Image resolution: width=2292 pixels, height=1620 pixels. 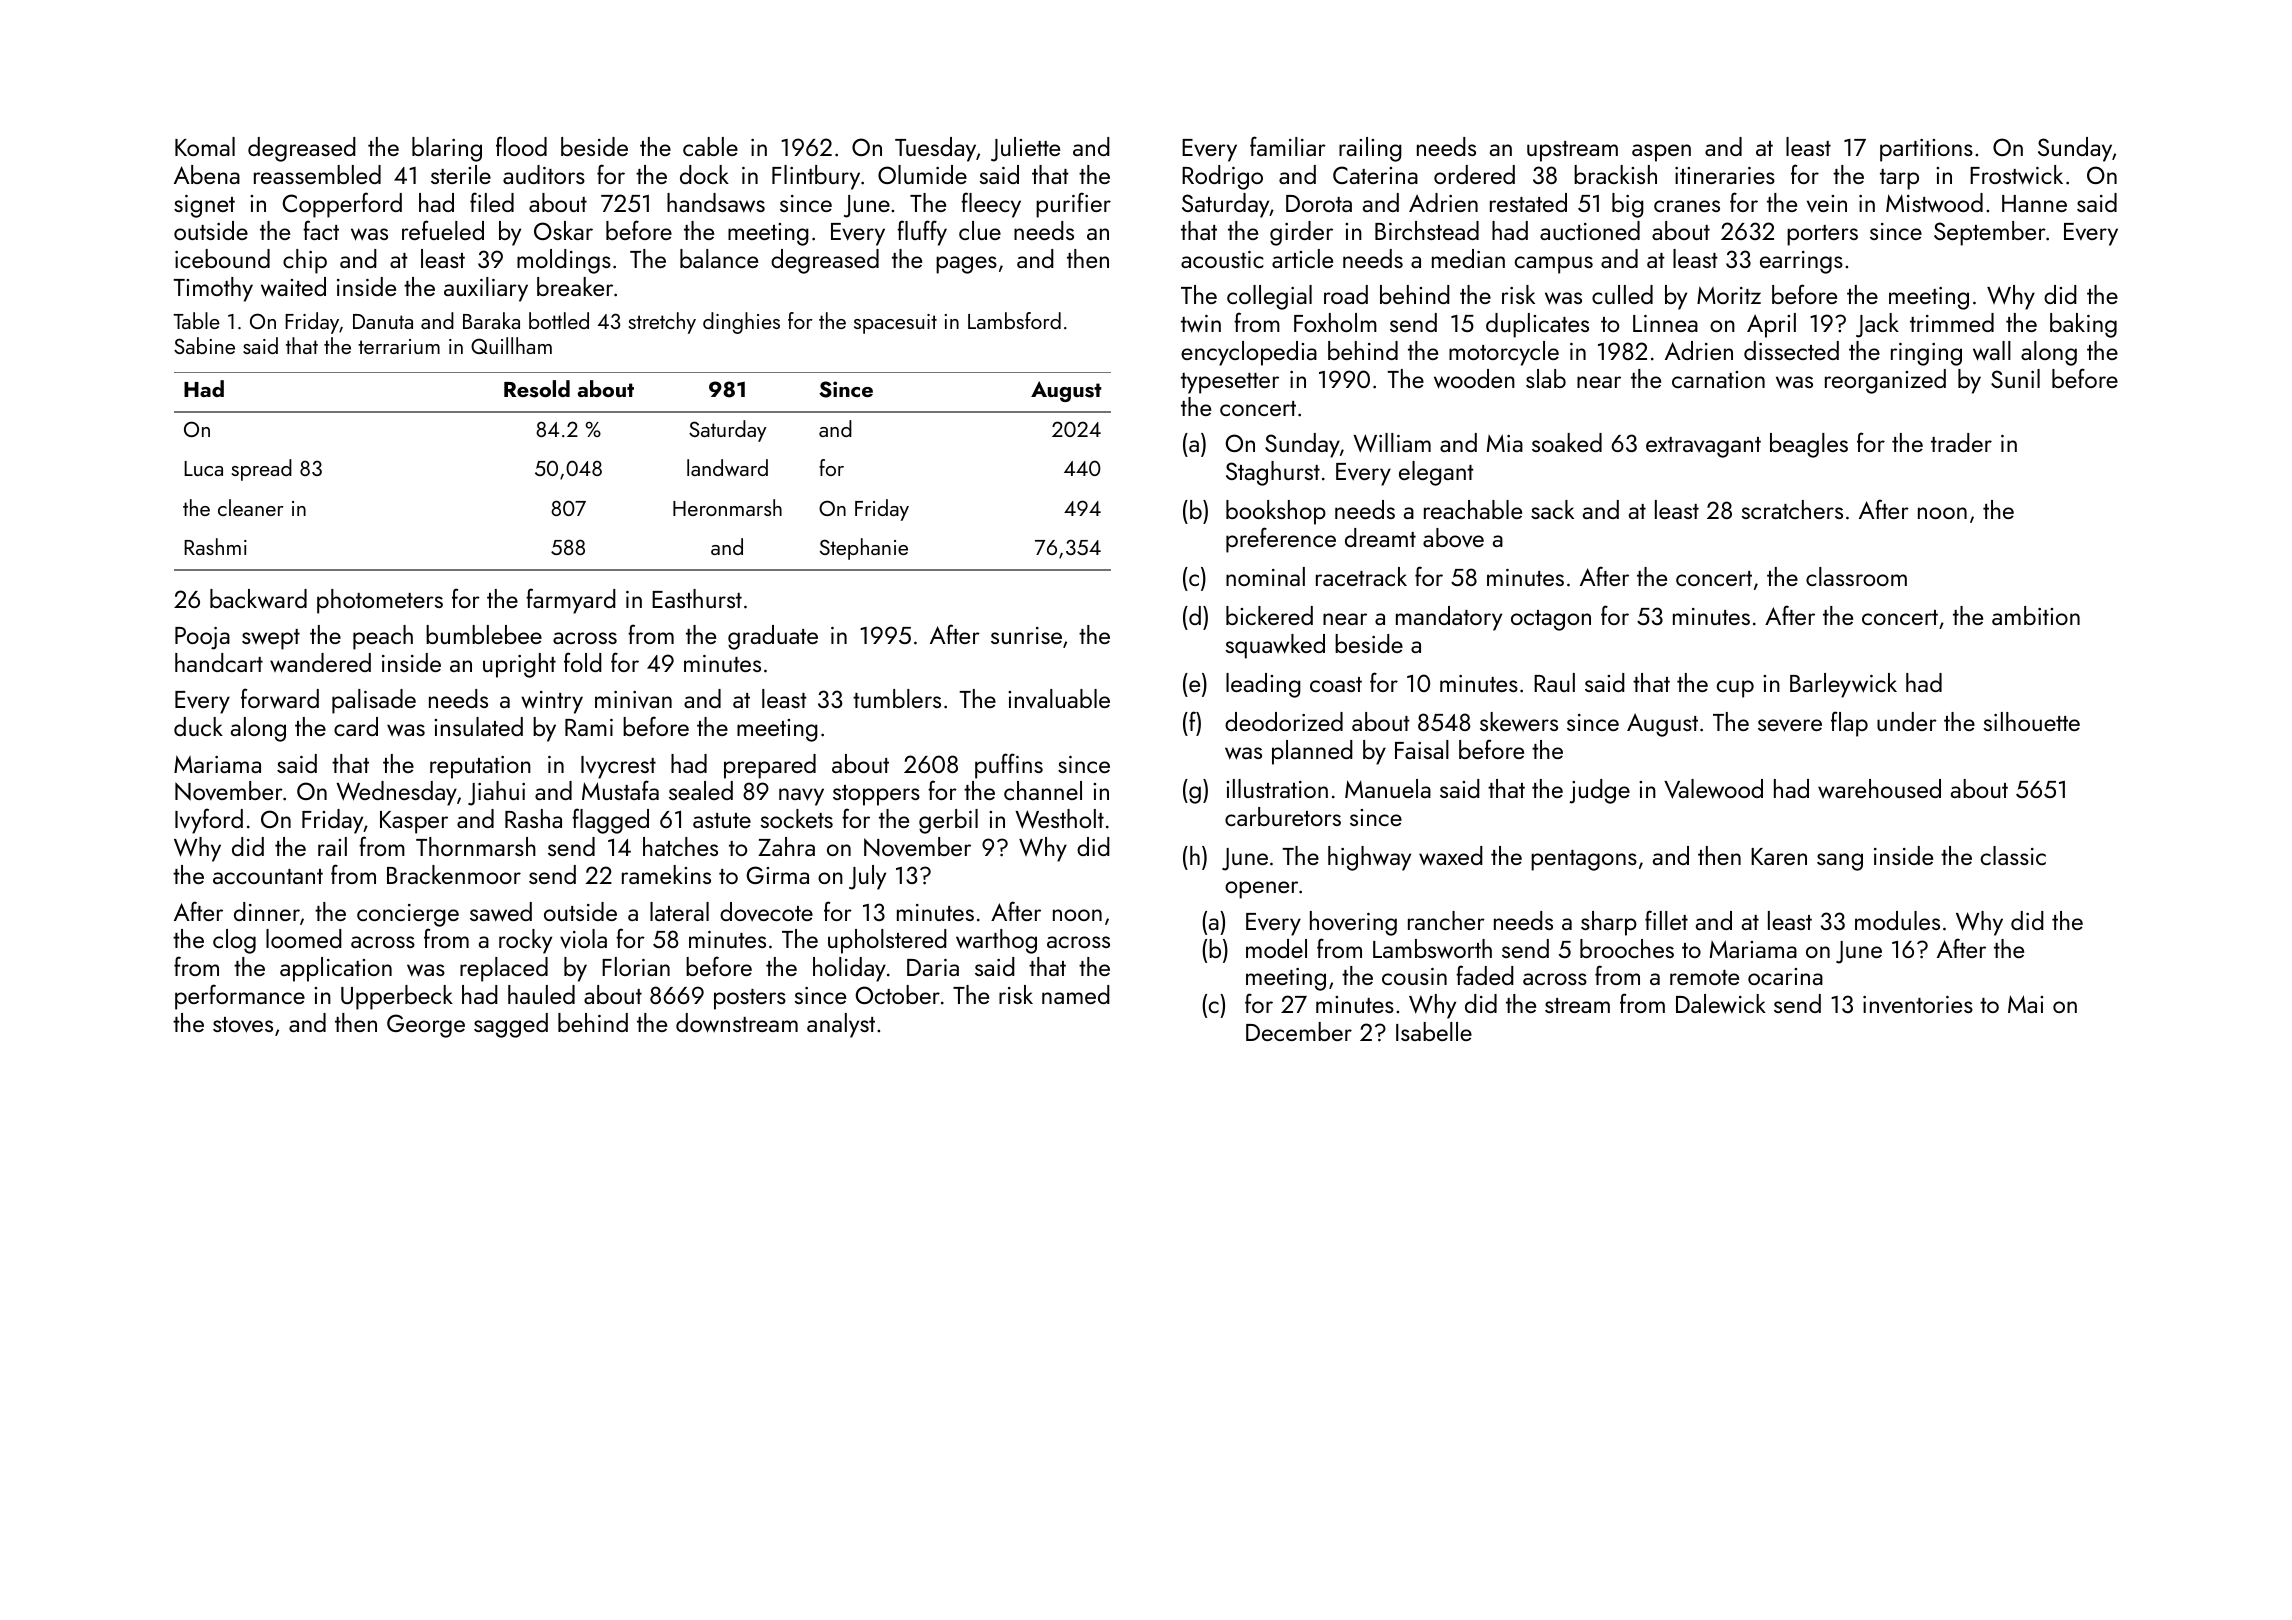 I want to click on stoves, so click(x=243, y=1025).
